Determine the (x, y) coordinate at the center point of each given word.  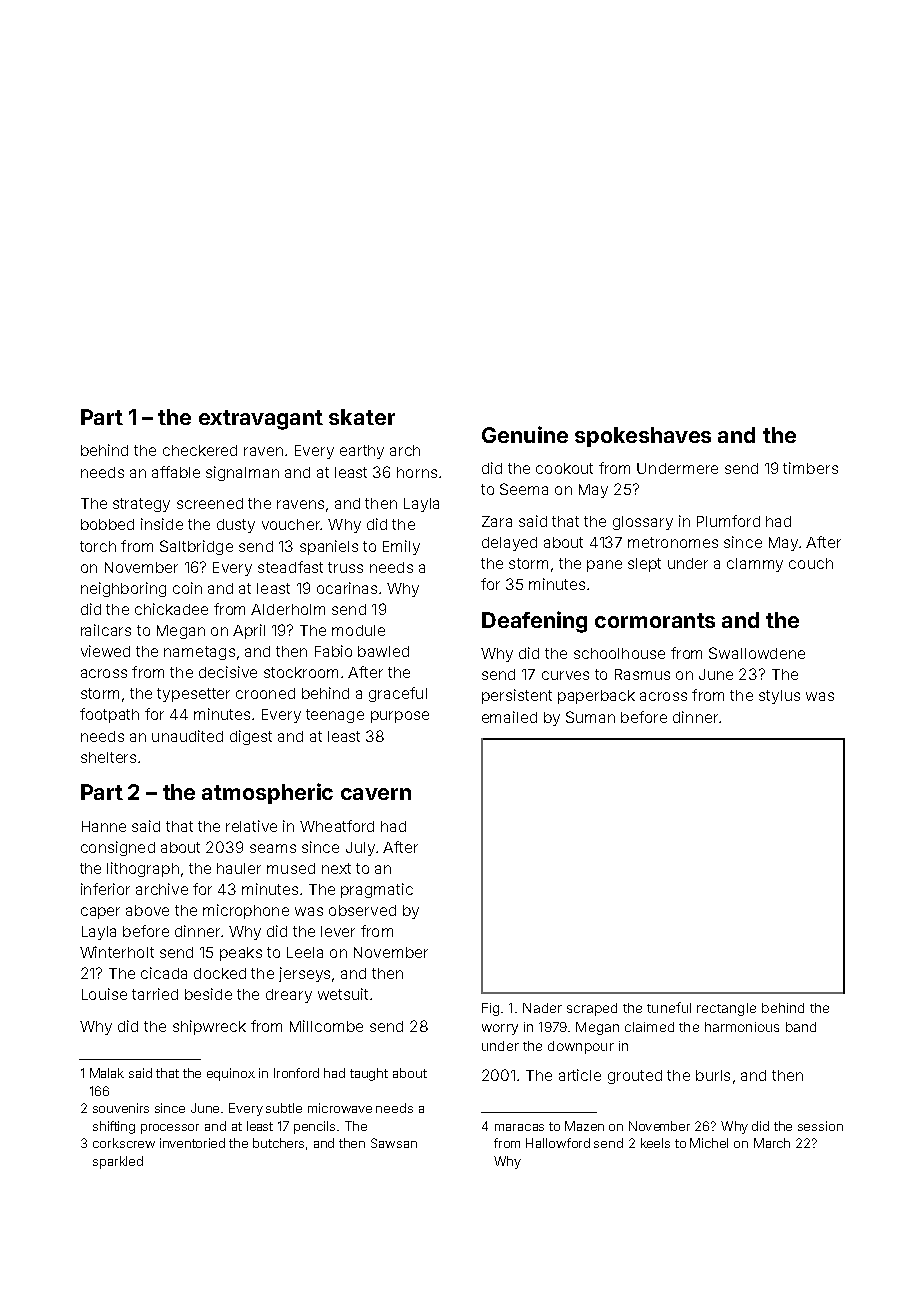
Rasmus (642, 674)
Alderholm (288, 609)
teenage (335, 716)
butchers (278, 1143)
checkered (200, 450)
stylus (779, 697)
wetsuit (343, 994)
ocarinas (347, 588)
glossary (643, 523)
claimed (649, 1027)
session (820, 1126)
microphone (246, 911)
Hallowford (558, 1143)
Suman (590, 717)
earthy (362, 452)
